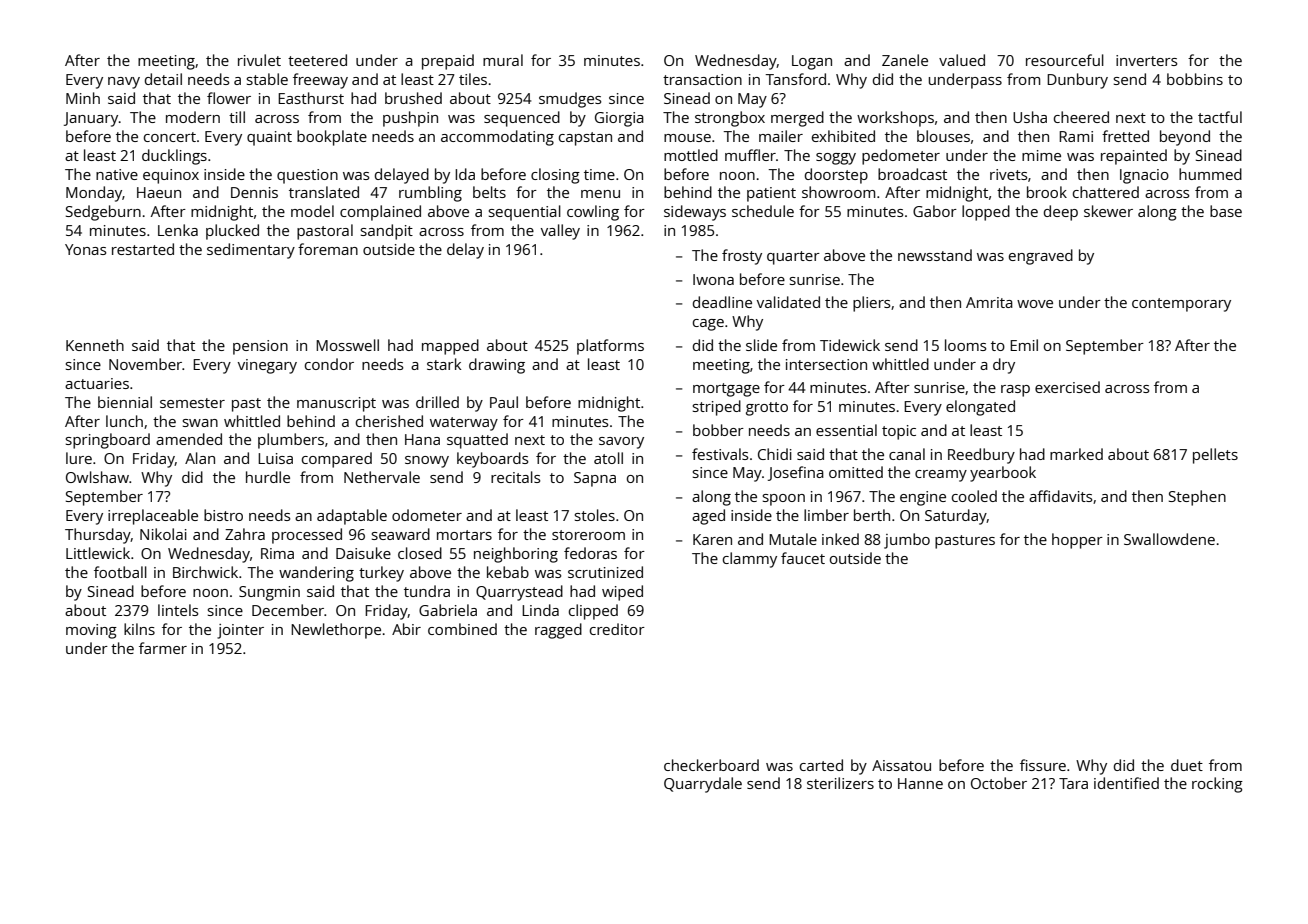 This image has height=924, width=1308. What do you see at coordinates (317, 60) in the image?
I see `teetered` at bounding box center [317, 60].
